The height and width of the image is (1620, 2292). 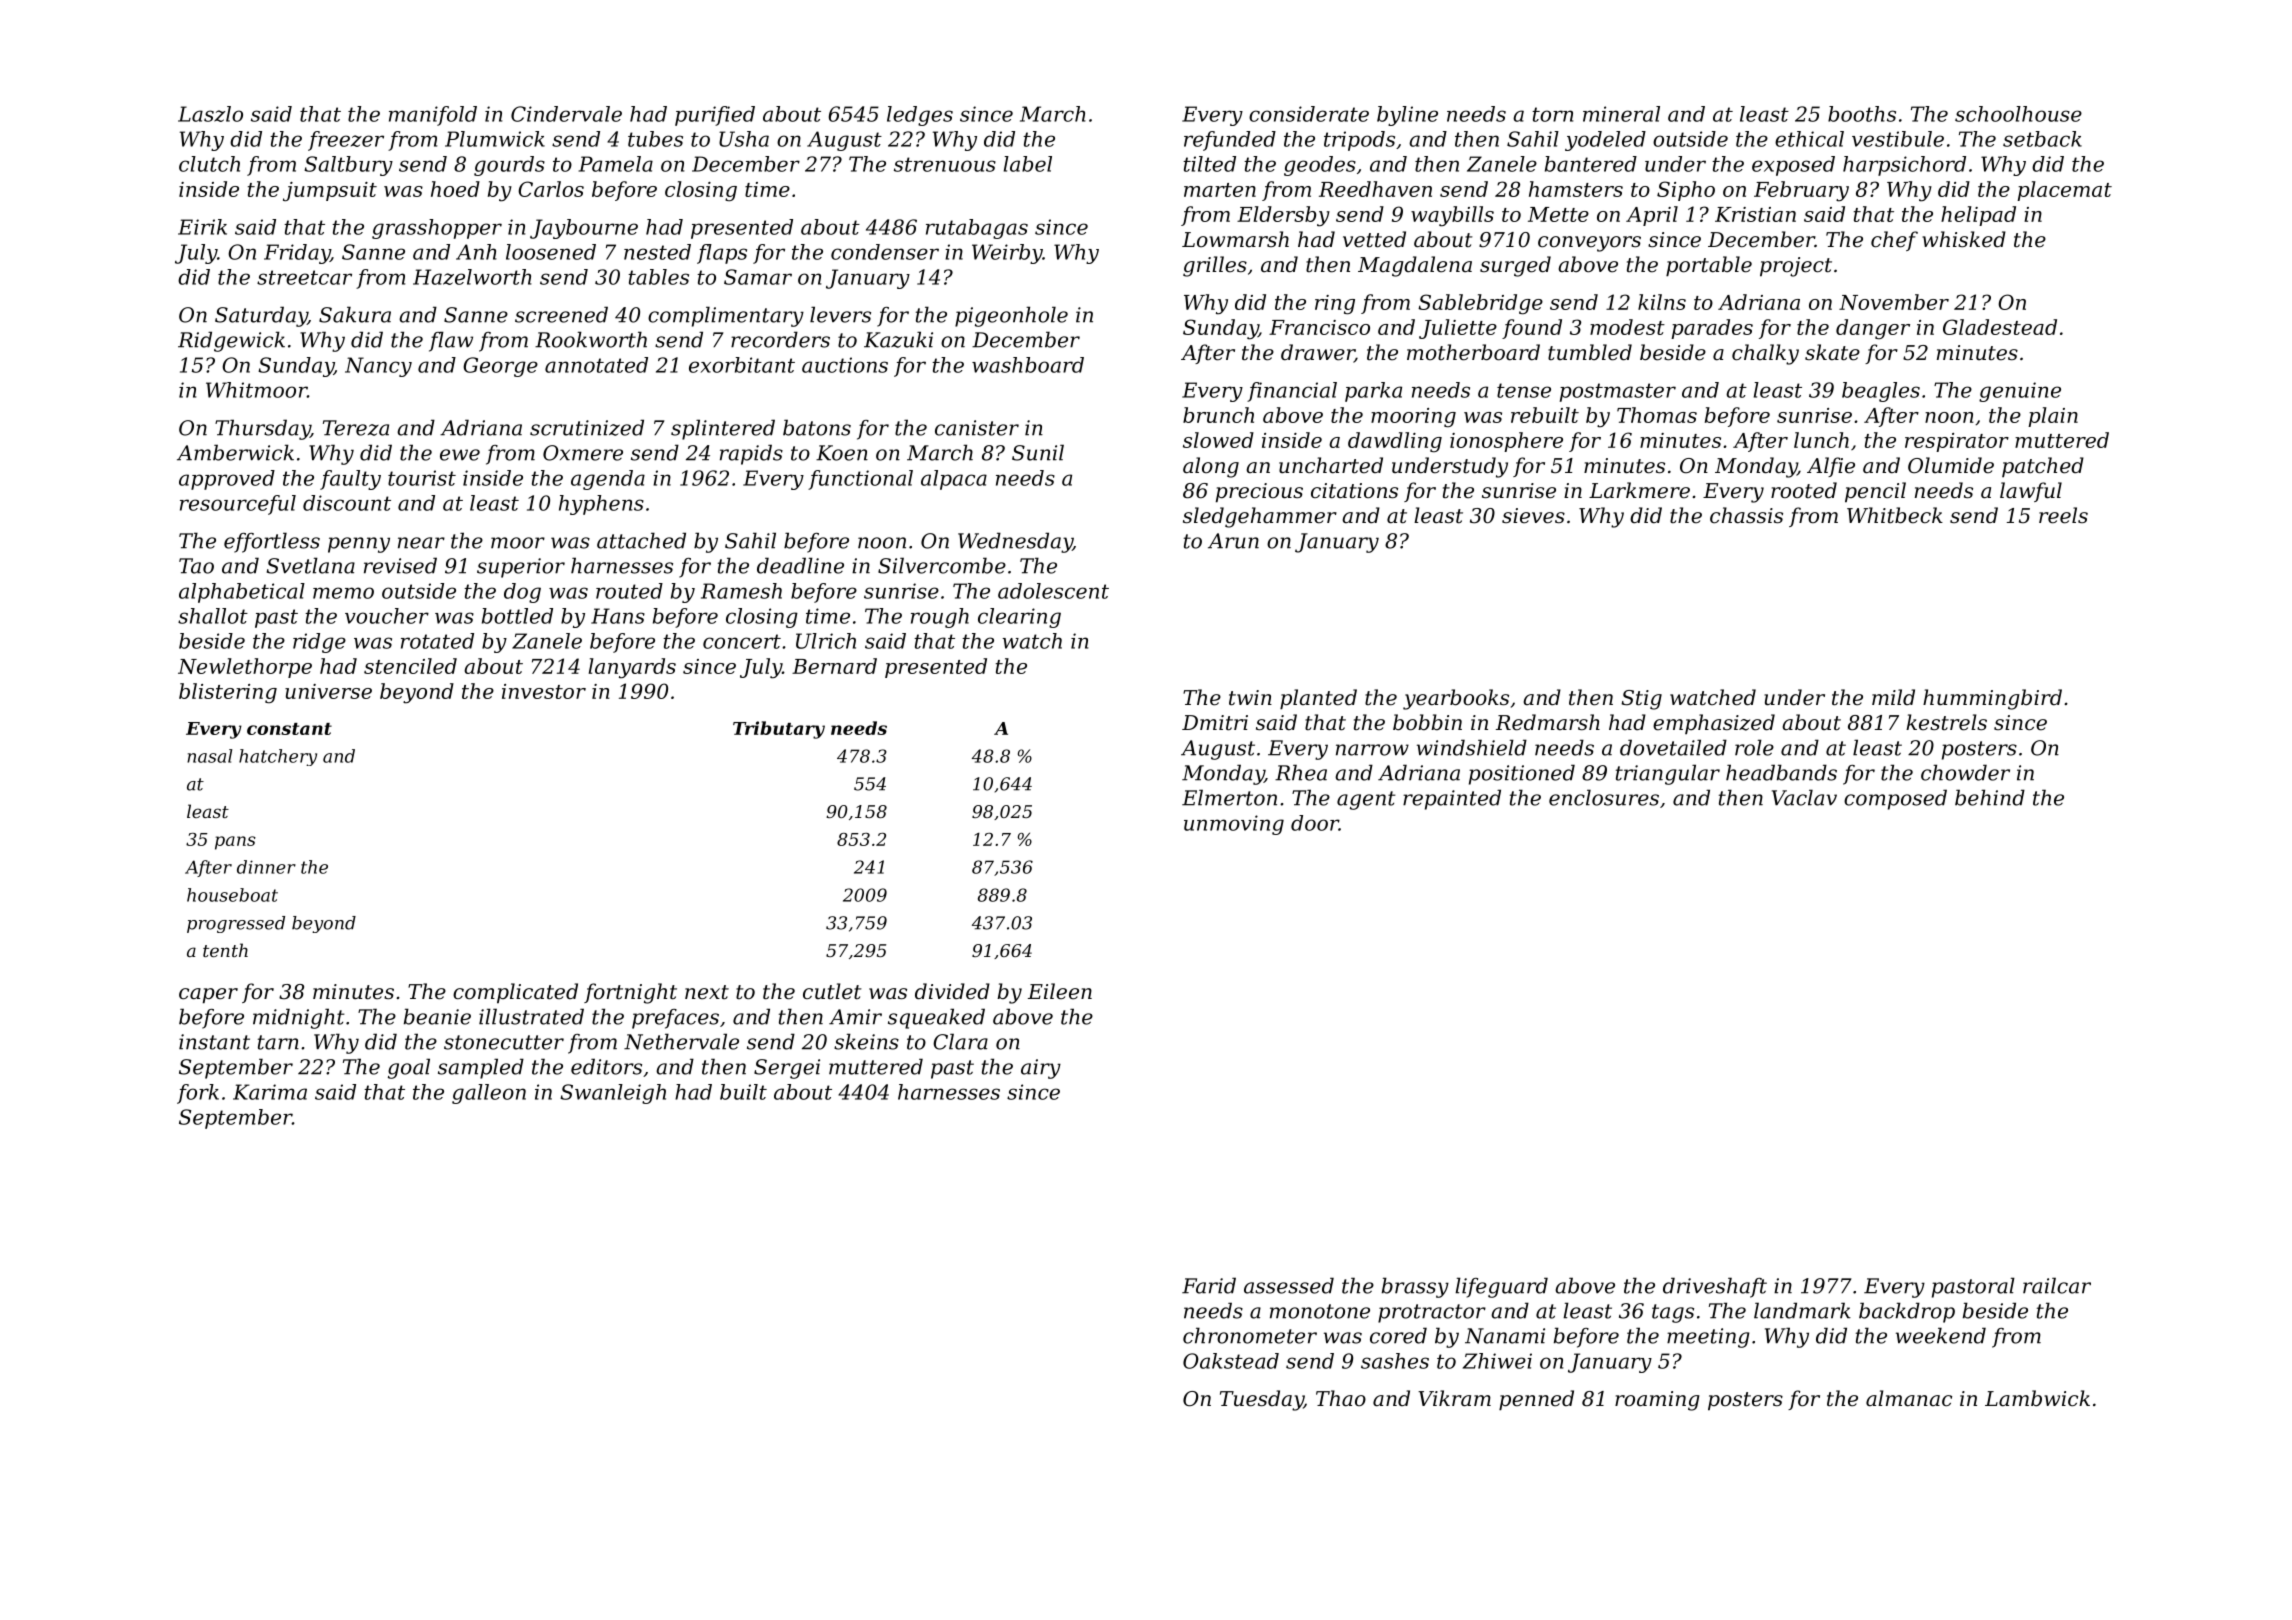 What do you see at coordinates (261, 316) in the image?
I see `Saturday` at bounding box center [261, 316].
